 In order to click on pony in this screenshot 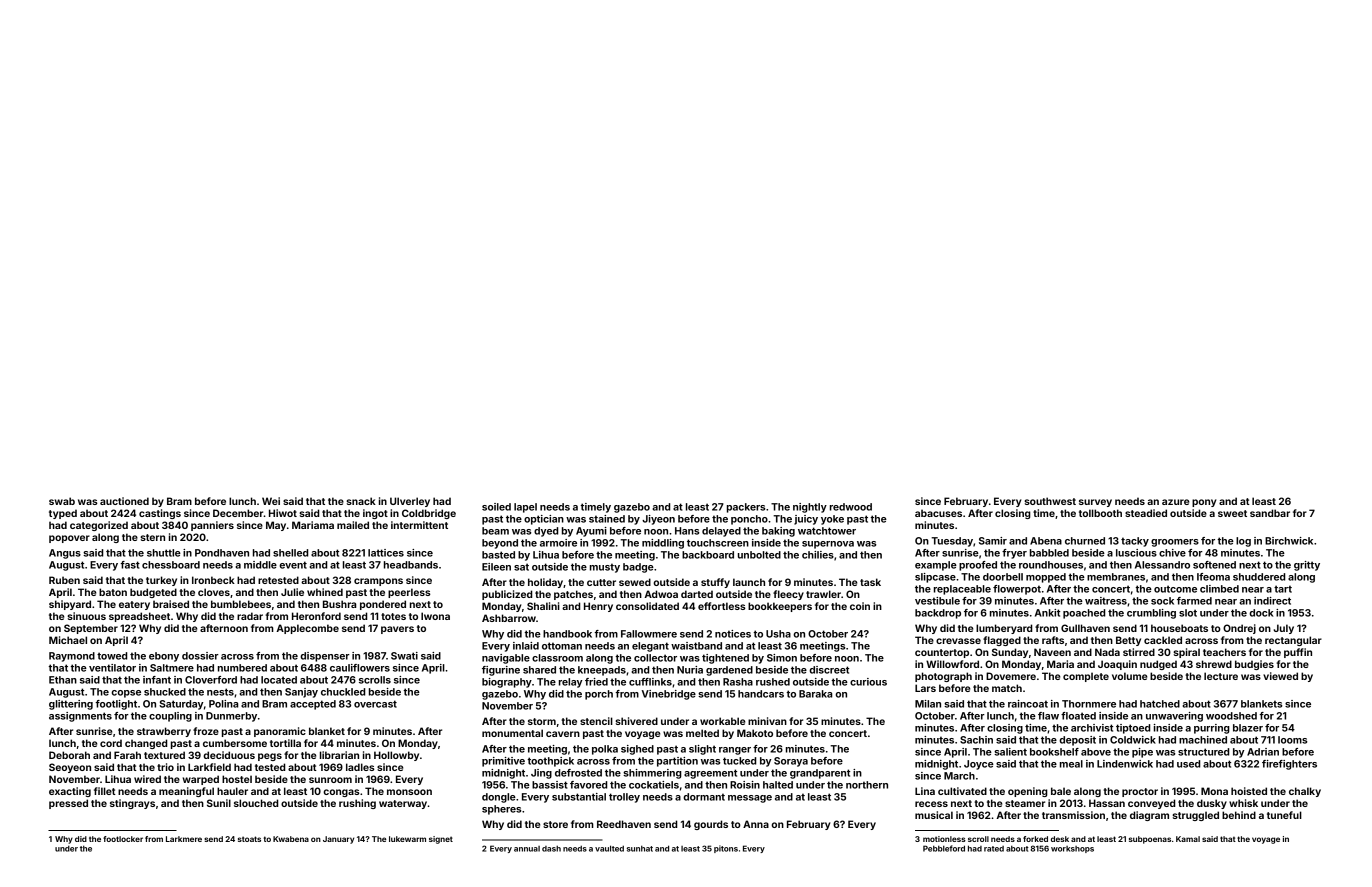, I will do `click(1204, 503)`.
